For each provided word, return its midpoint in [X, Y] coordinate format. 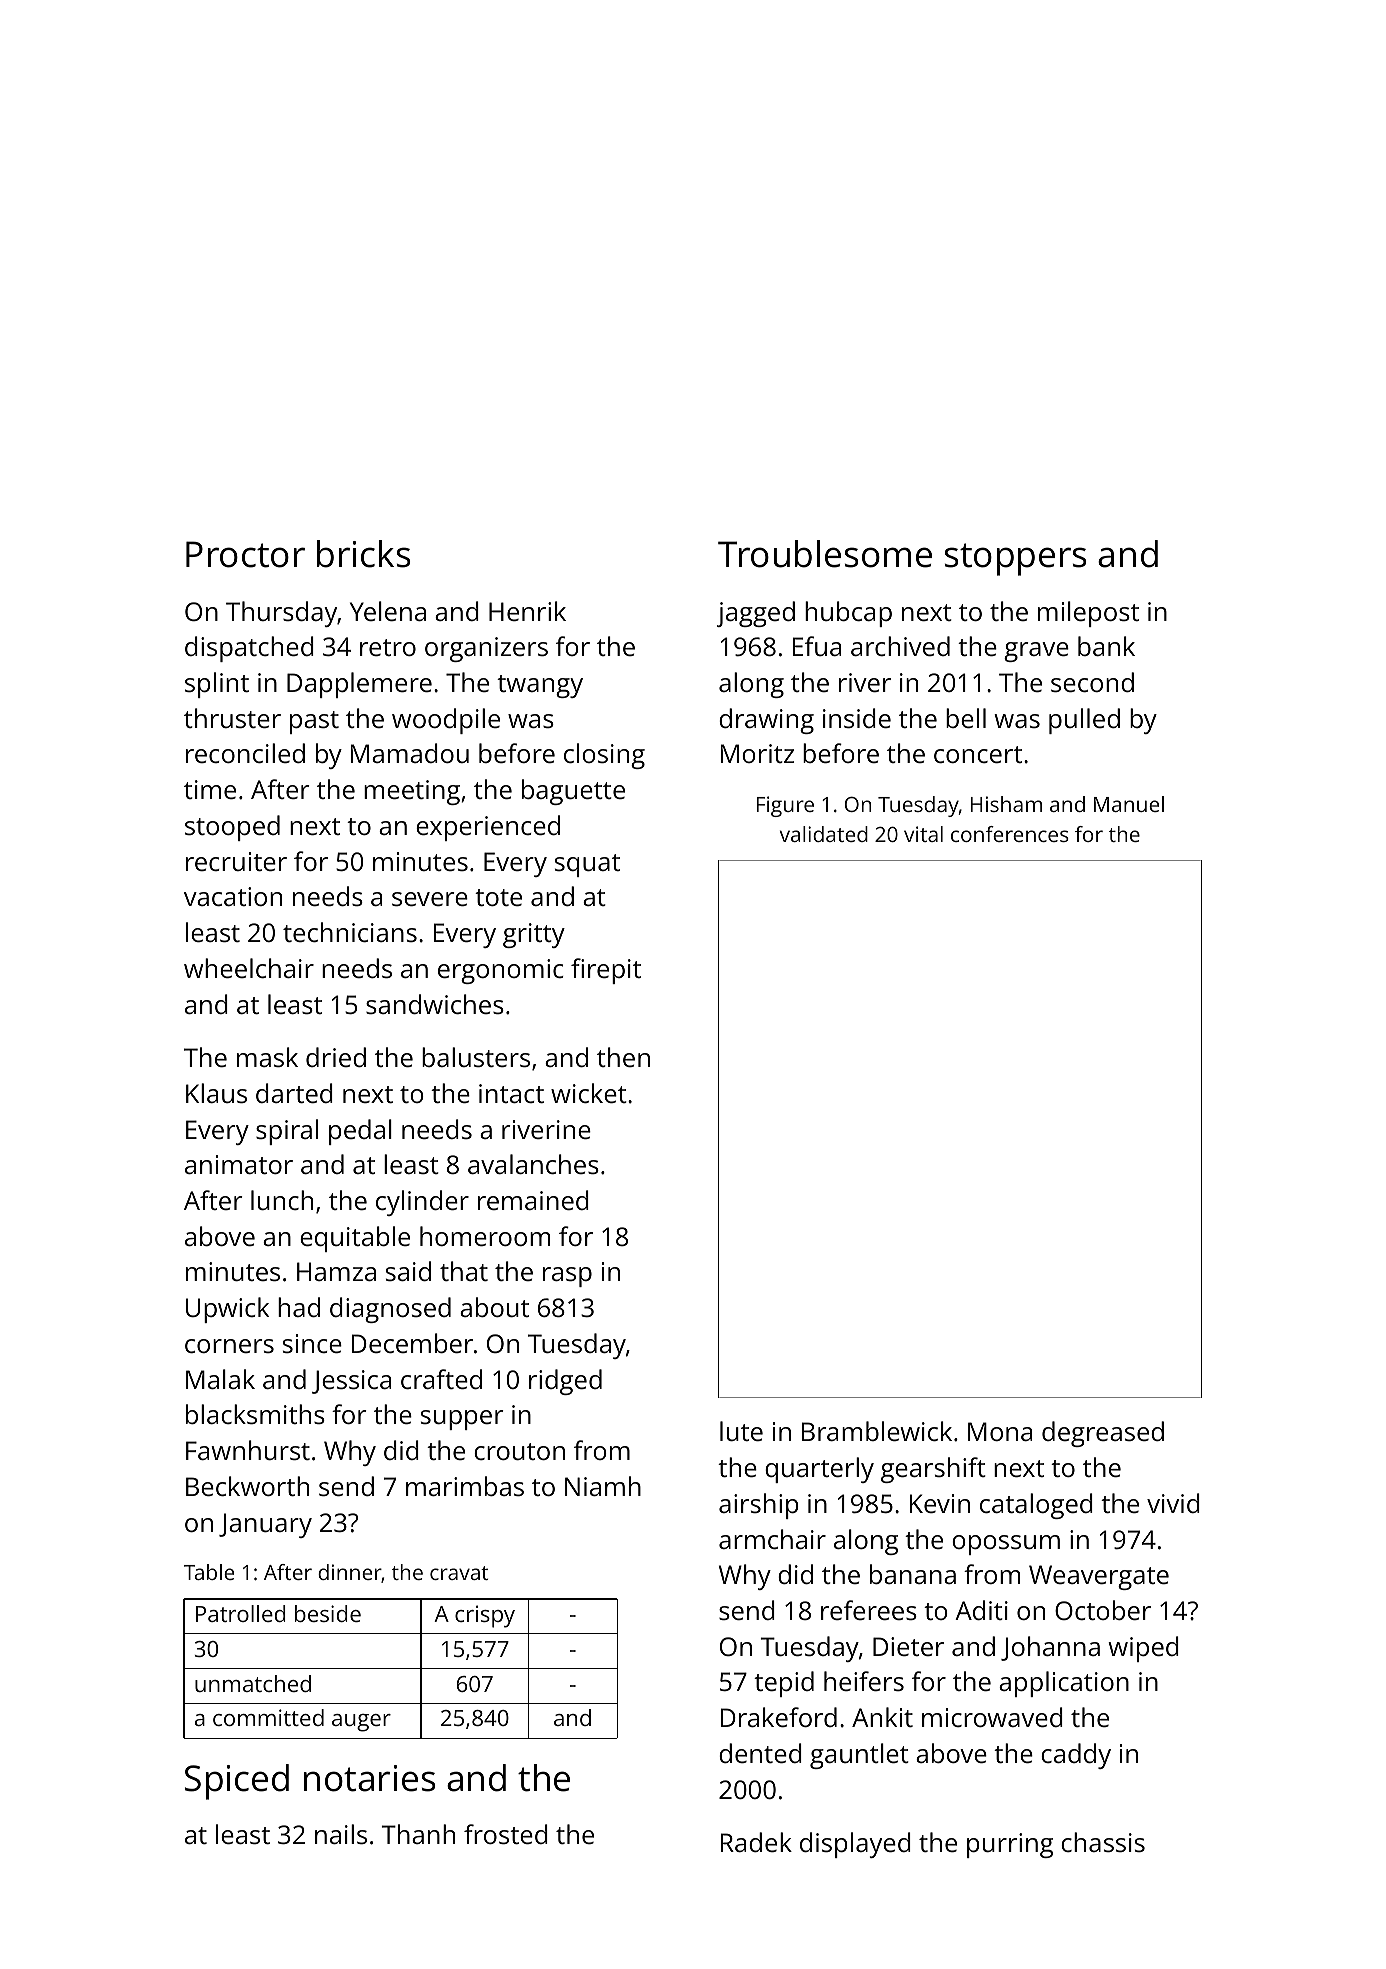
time [210, 789]
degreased [1103, 1434]
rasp [567, 1277]
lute [741, 1431]
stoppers [1016, 559]
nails [341, 1834]
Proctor [245, 554]
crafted [441, 1379]
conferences [1010, 834]
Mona [1000, 1431]
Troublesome [825, 554]
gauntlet [859, 1756]
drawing [766, 721]
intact [511, 1093]
